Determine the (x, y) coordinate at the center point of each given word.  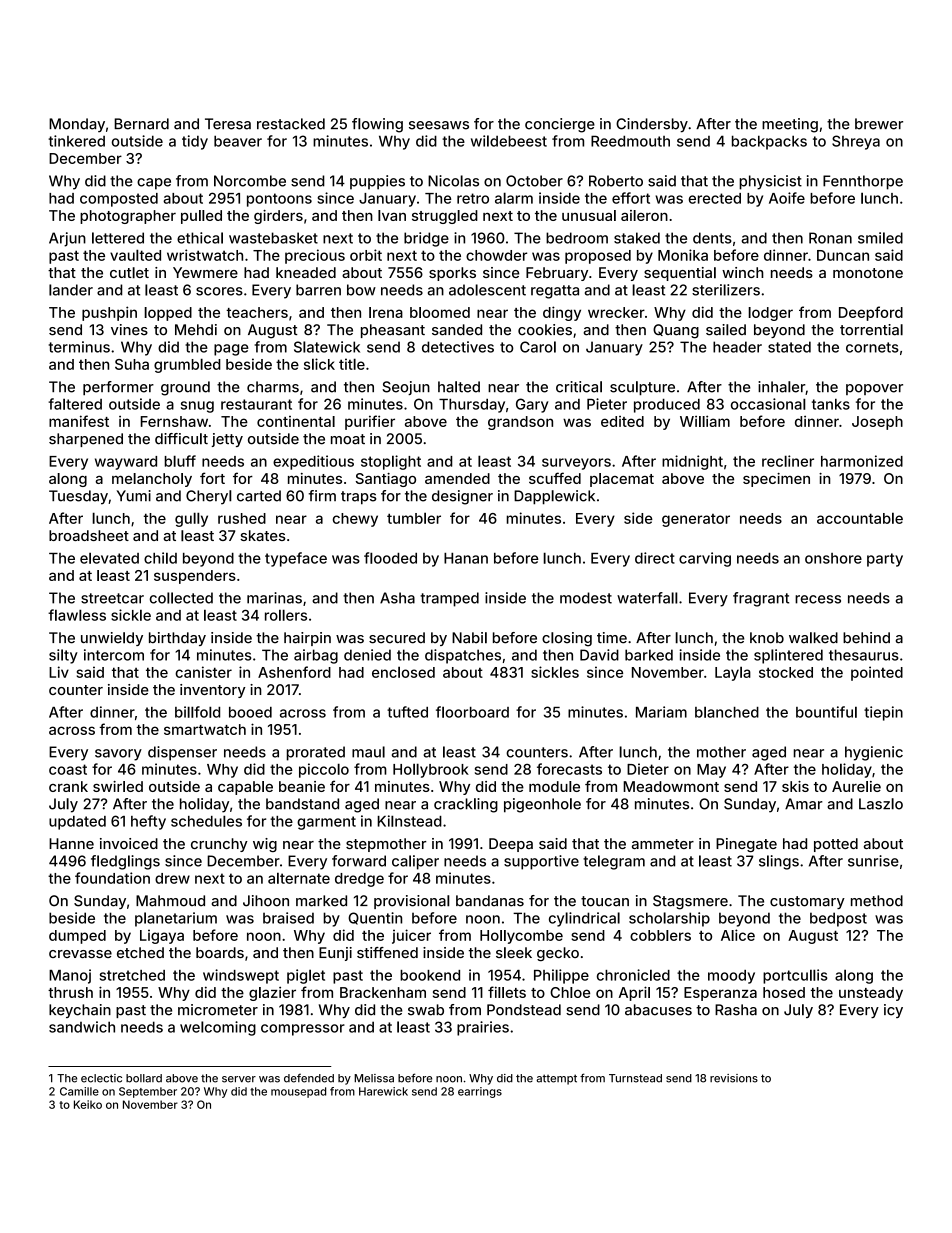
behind (866, 638)
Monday (77, 125)
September (148, 1092)
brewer (879, 124)
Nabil (469, 638)
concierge (560, 125)
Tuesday (78, 497)
